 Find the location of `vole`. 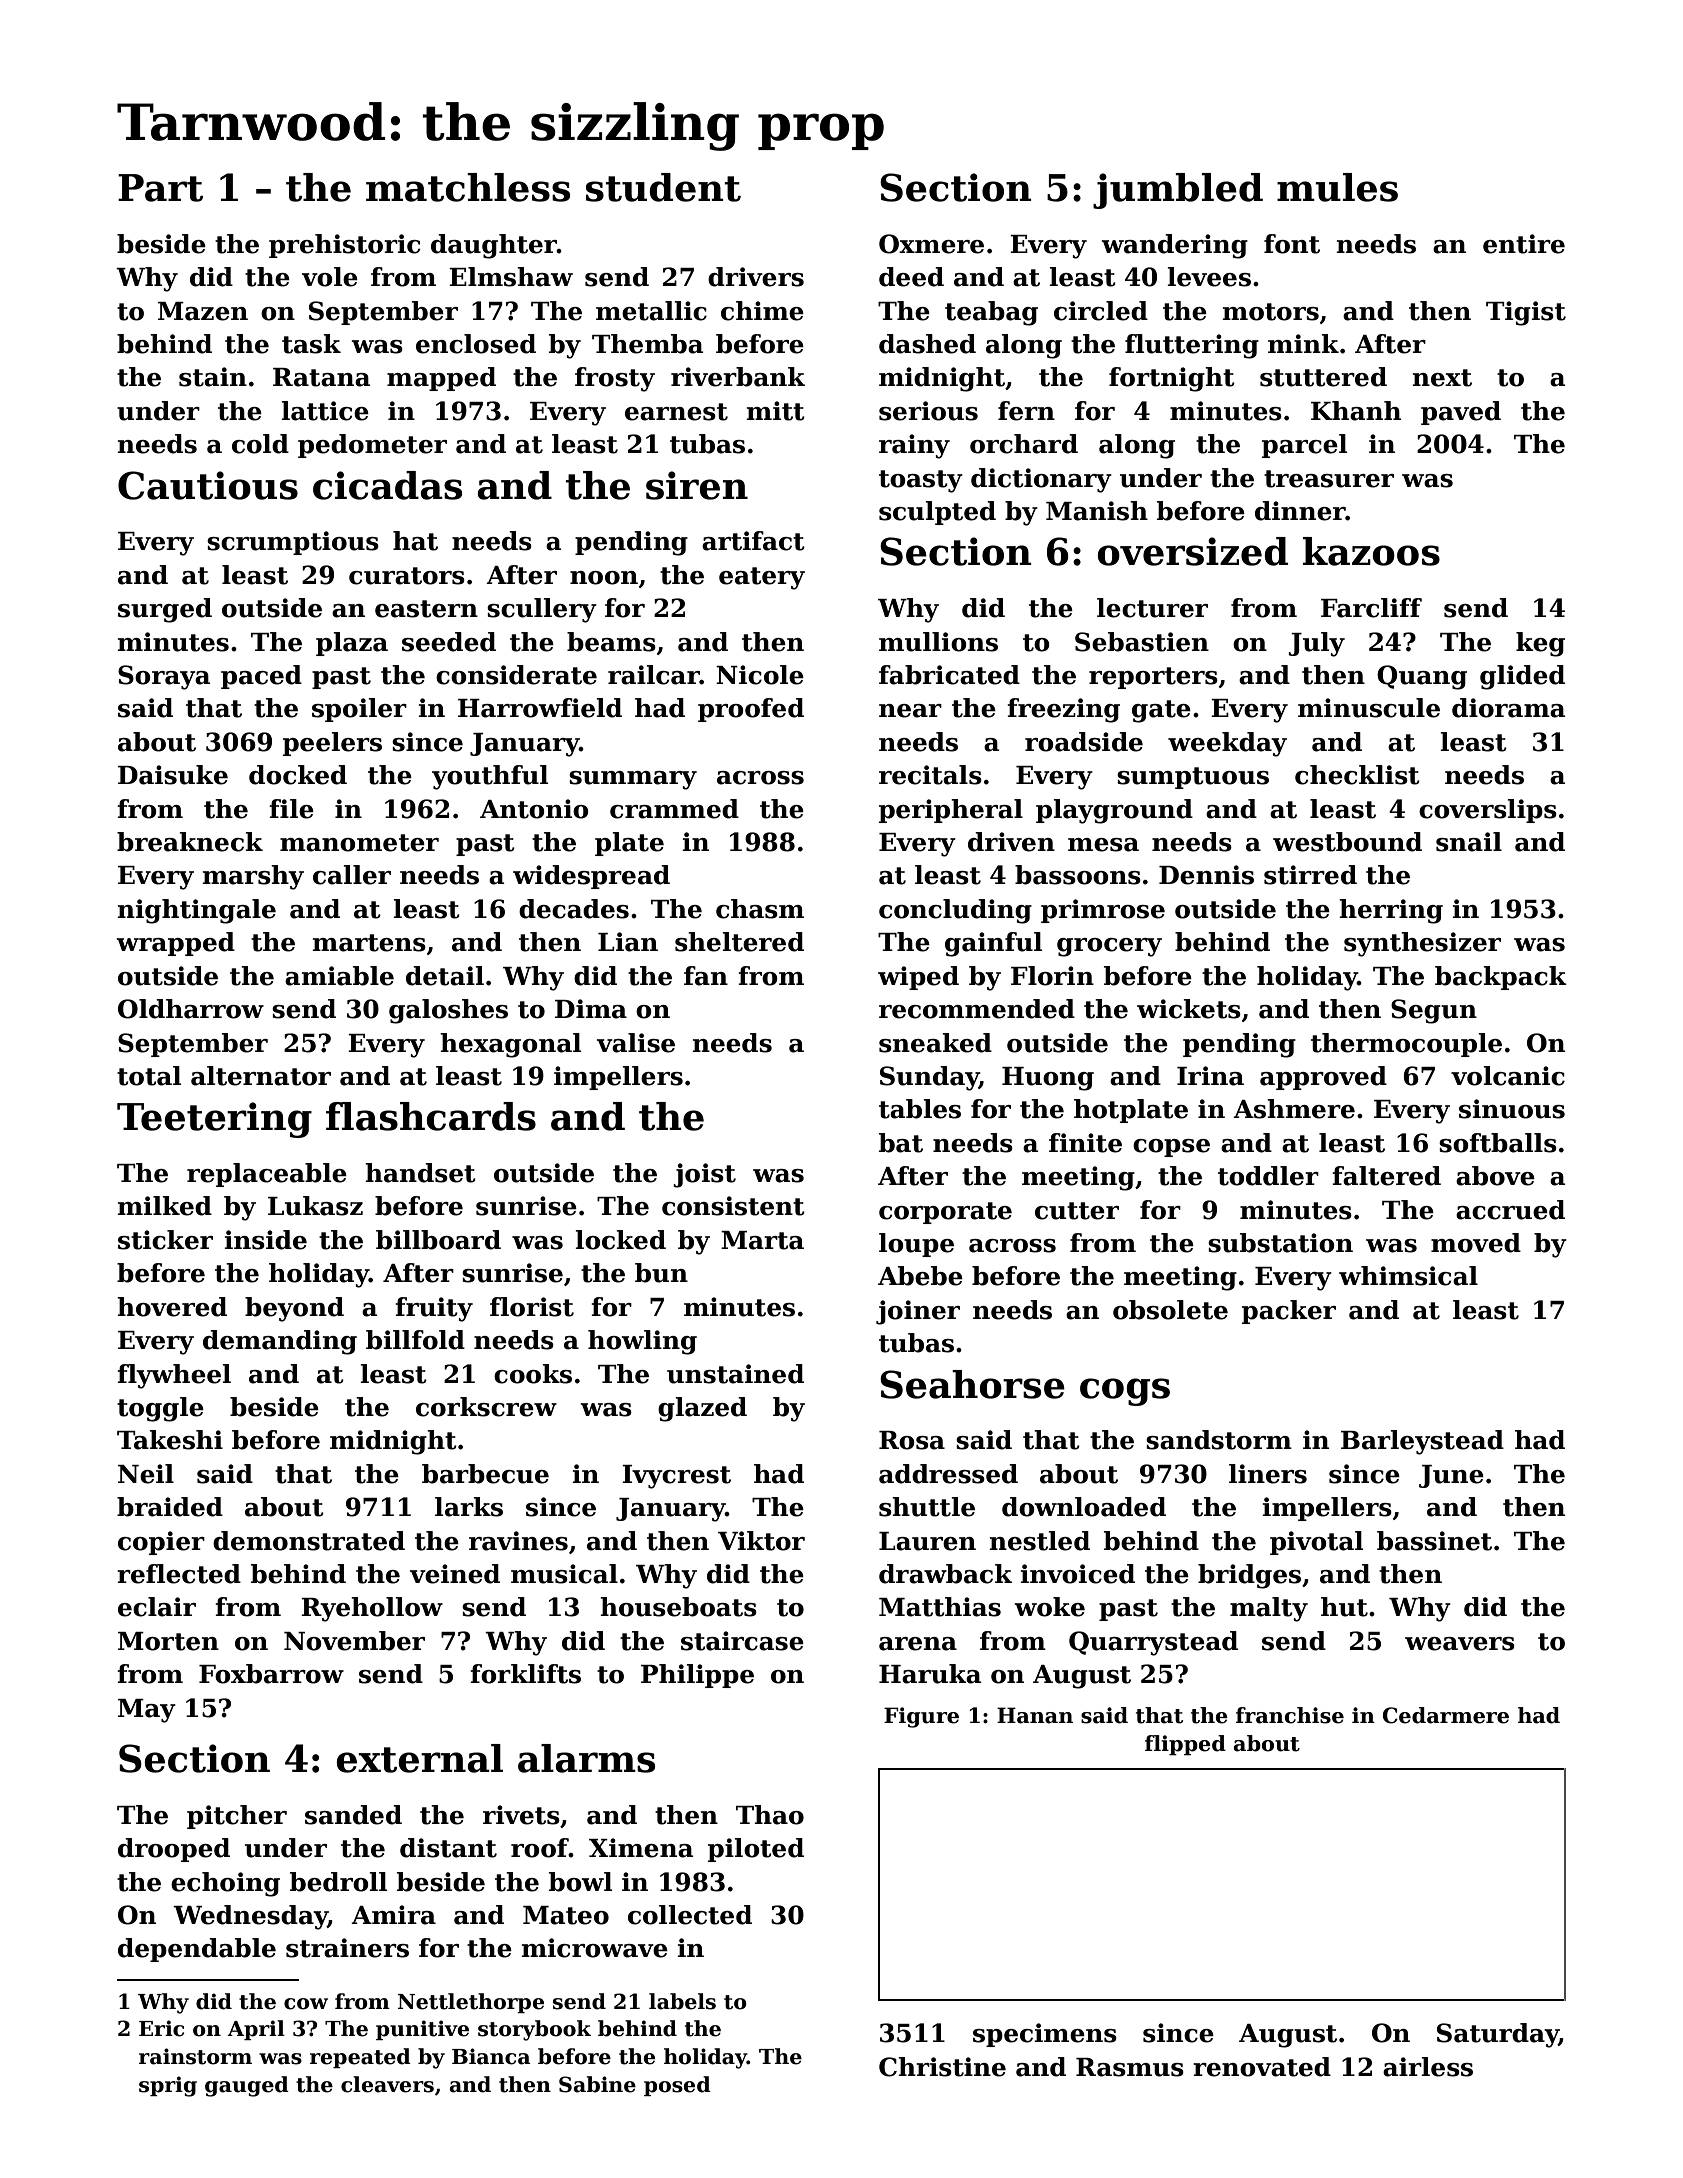

vole is located at coordinates (330, 277).
